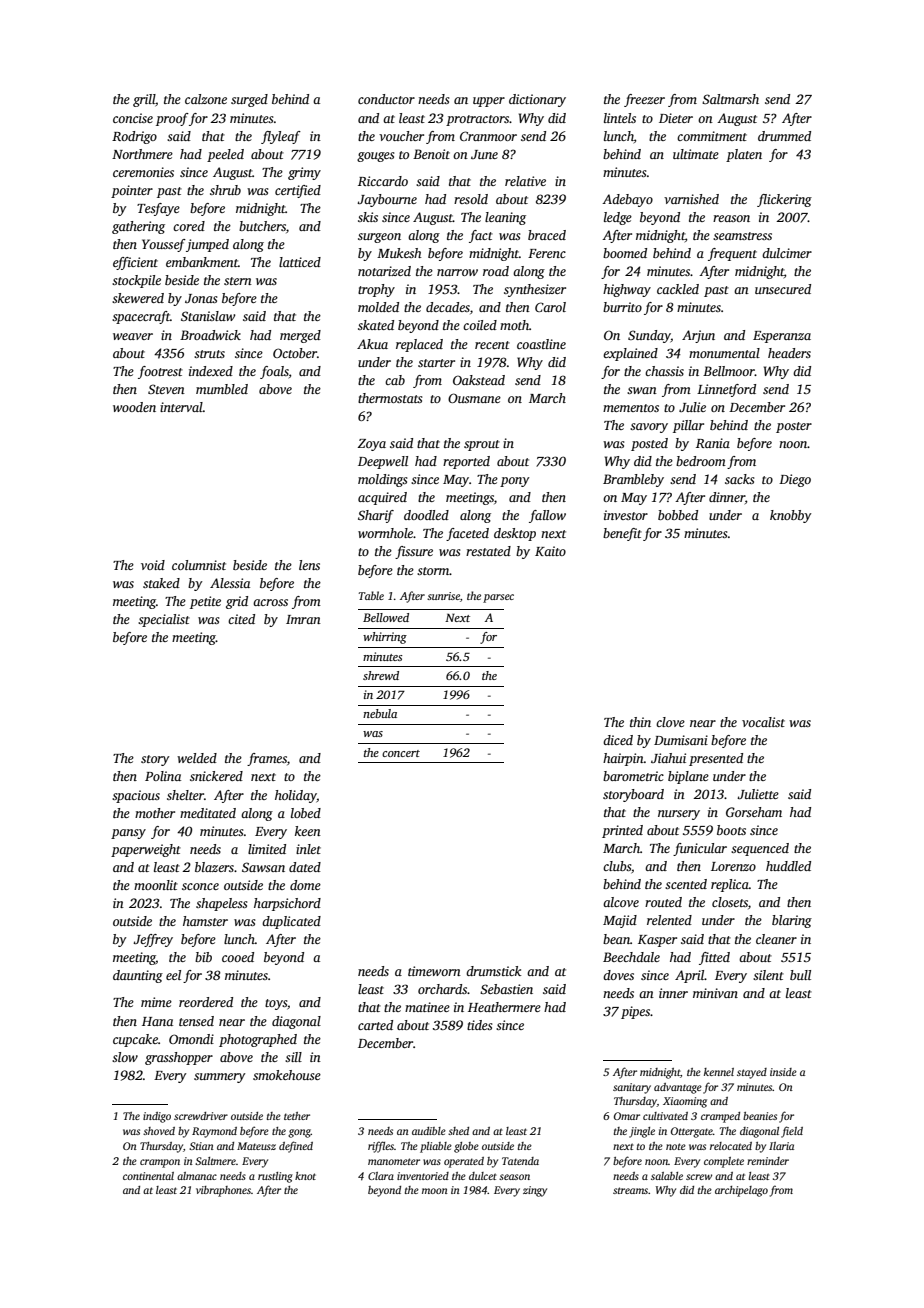 This screenshot has width=924, height=1308. I want to click on vibraphones, so click(223, 1191).
